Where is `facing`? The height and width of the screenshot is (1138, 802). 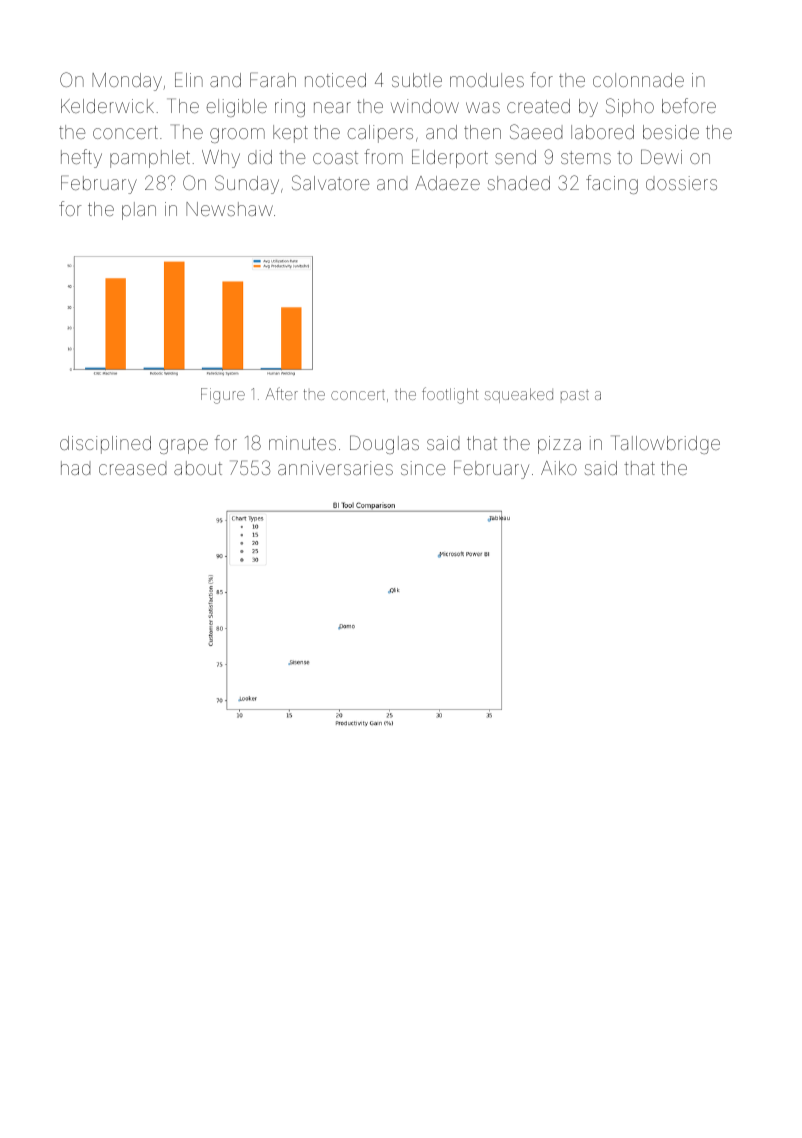
facing is located at coordinates (612, 184).
